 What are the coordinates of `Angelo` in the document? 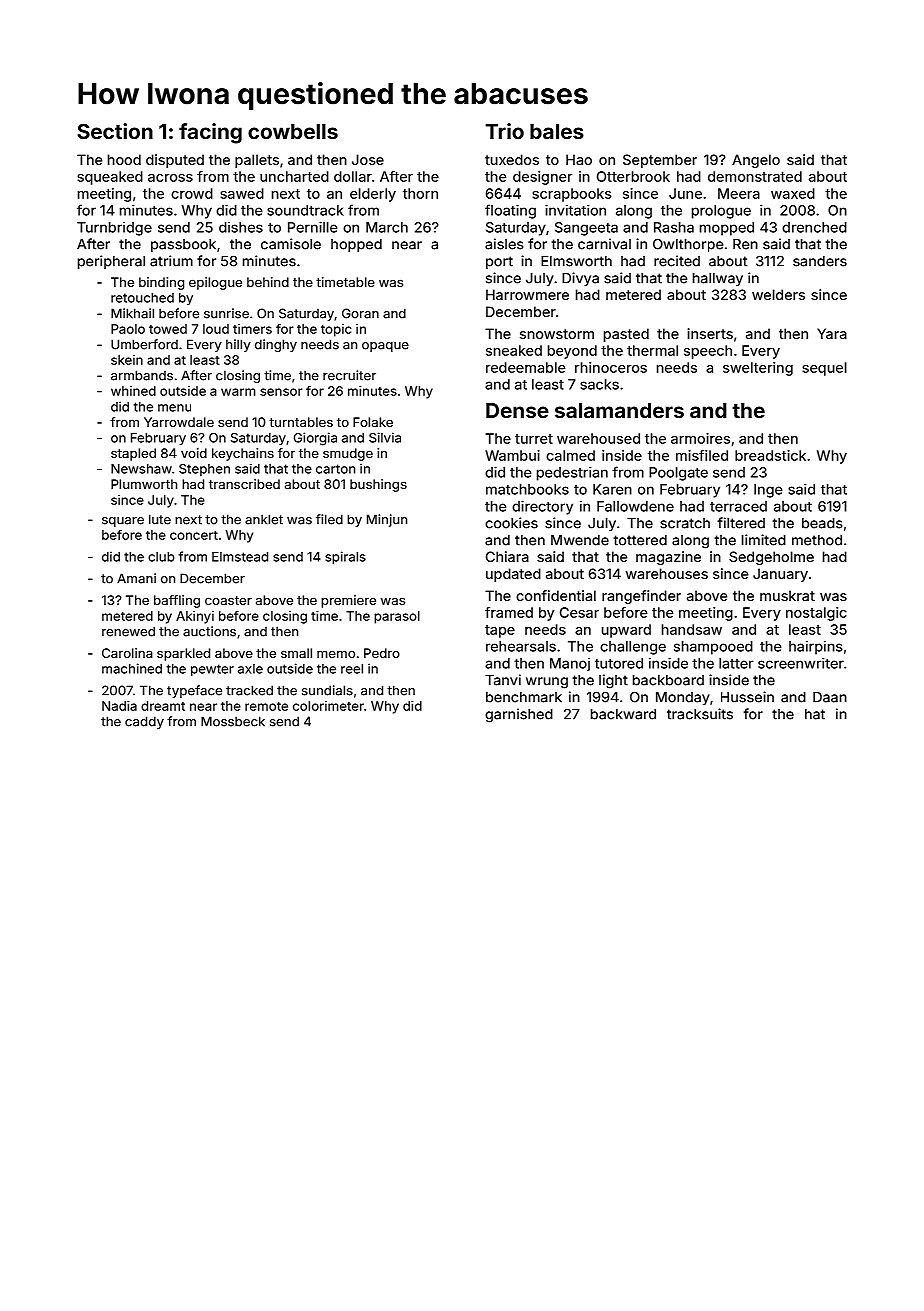 It's located at (756, 161).
